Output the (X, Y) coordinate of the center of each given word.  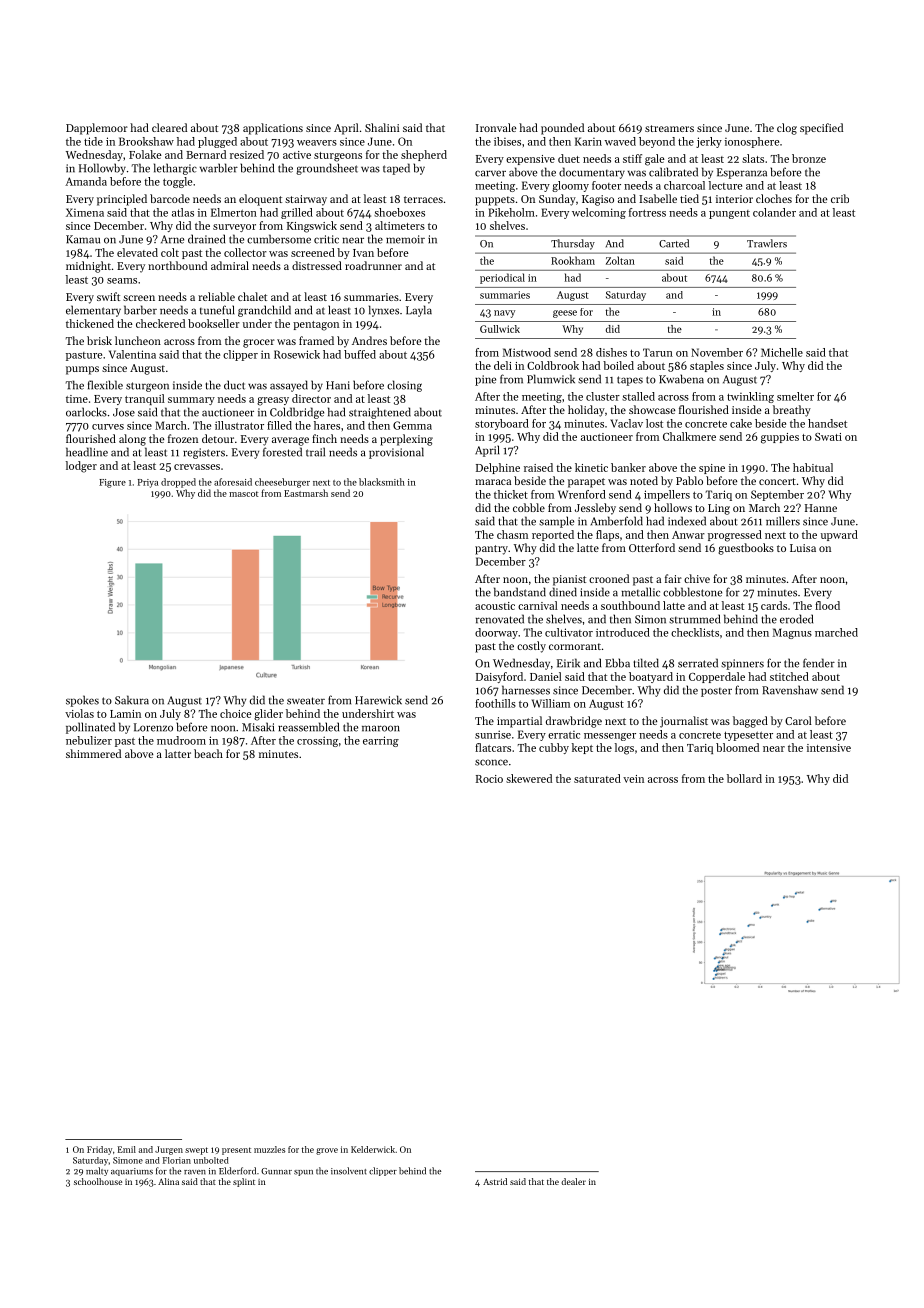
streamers (669, 128)
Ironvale (496, 127)
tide (93, 141)
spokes (82, 701)
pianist (569, 580)
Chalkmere (689, 436)
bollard (744, 778)
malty (97, 1171)
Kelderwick (373, 1149)
